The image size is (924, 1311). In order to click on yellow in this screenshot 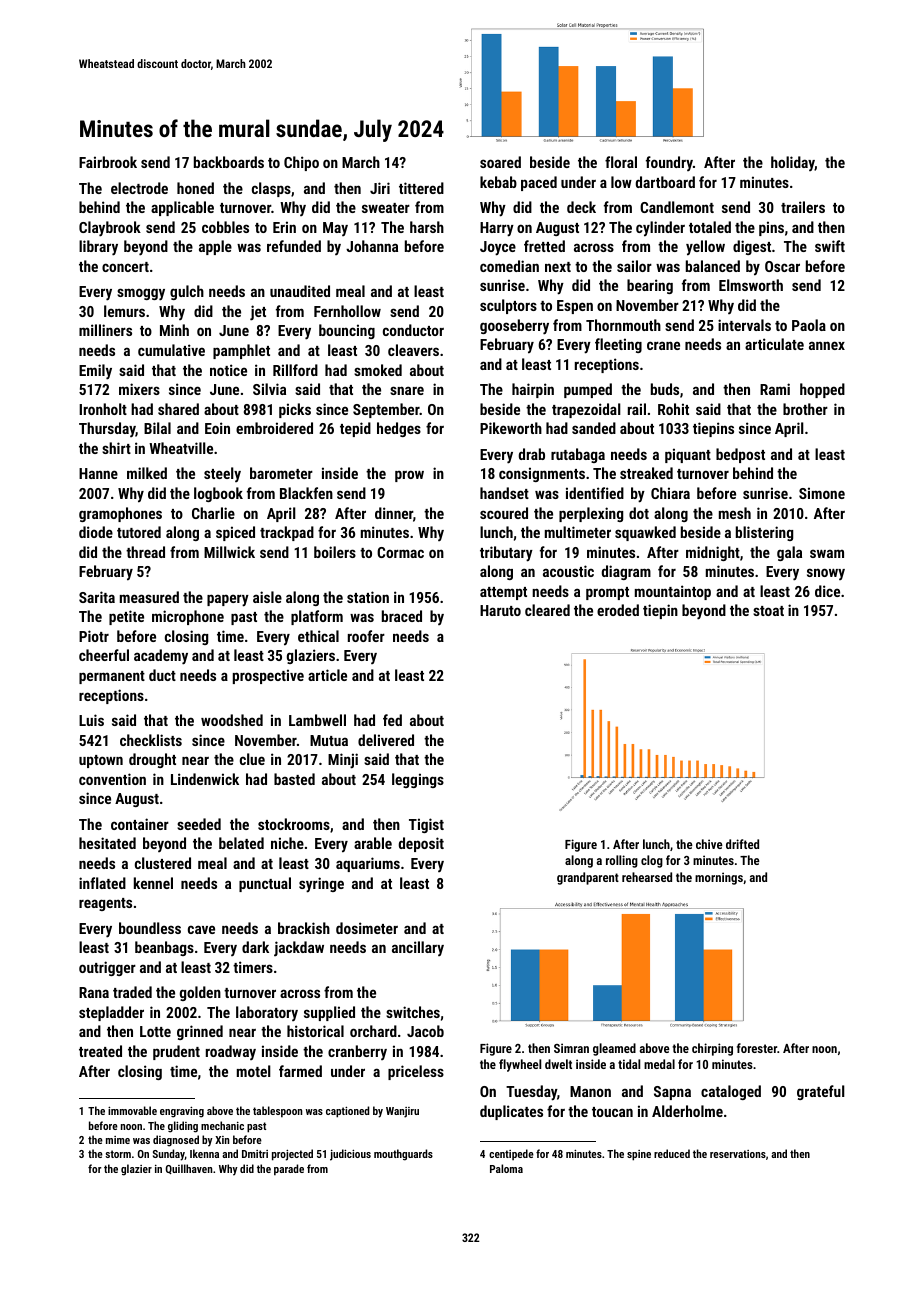, I will do `click(705, 248)`.
